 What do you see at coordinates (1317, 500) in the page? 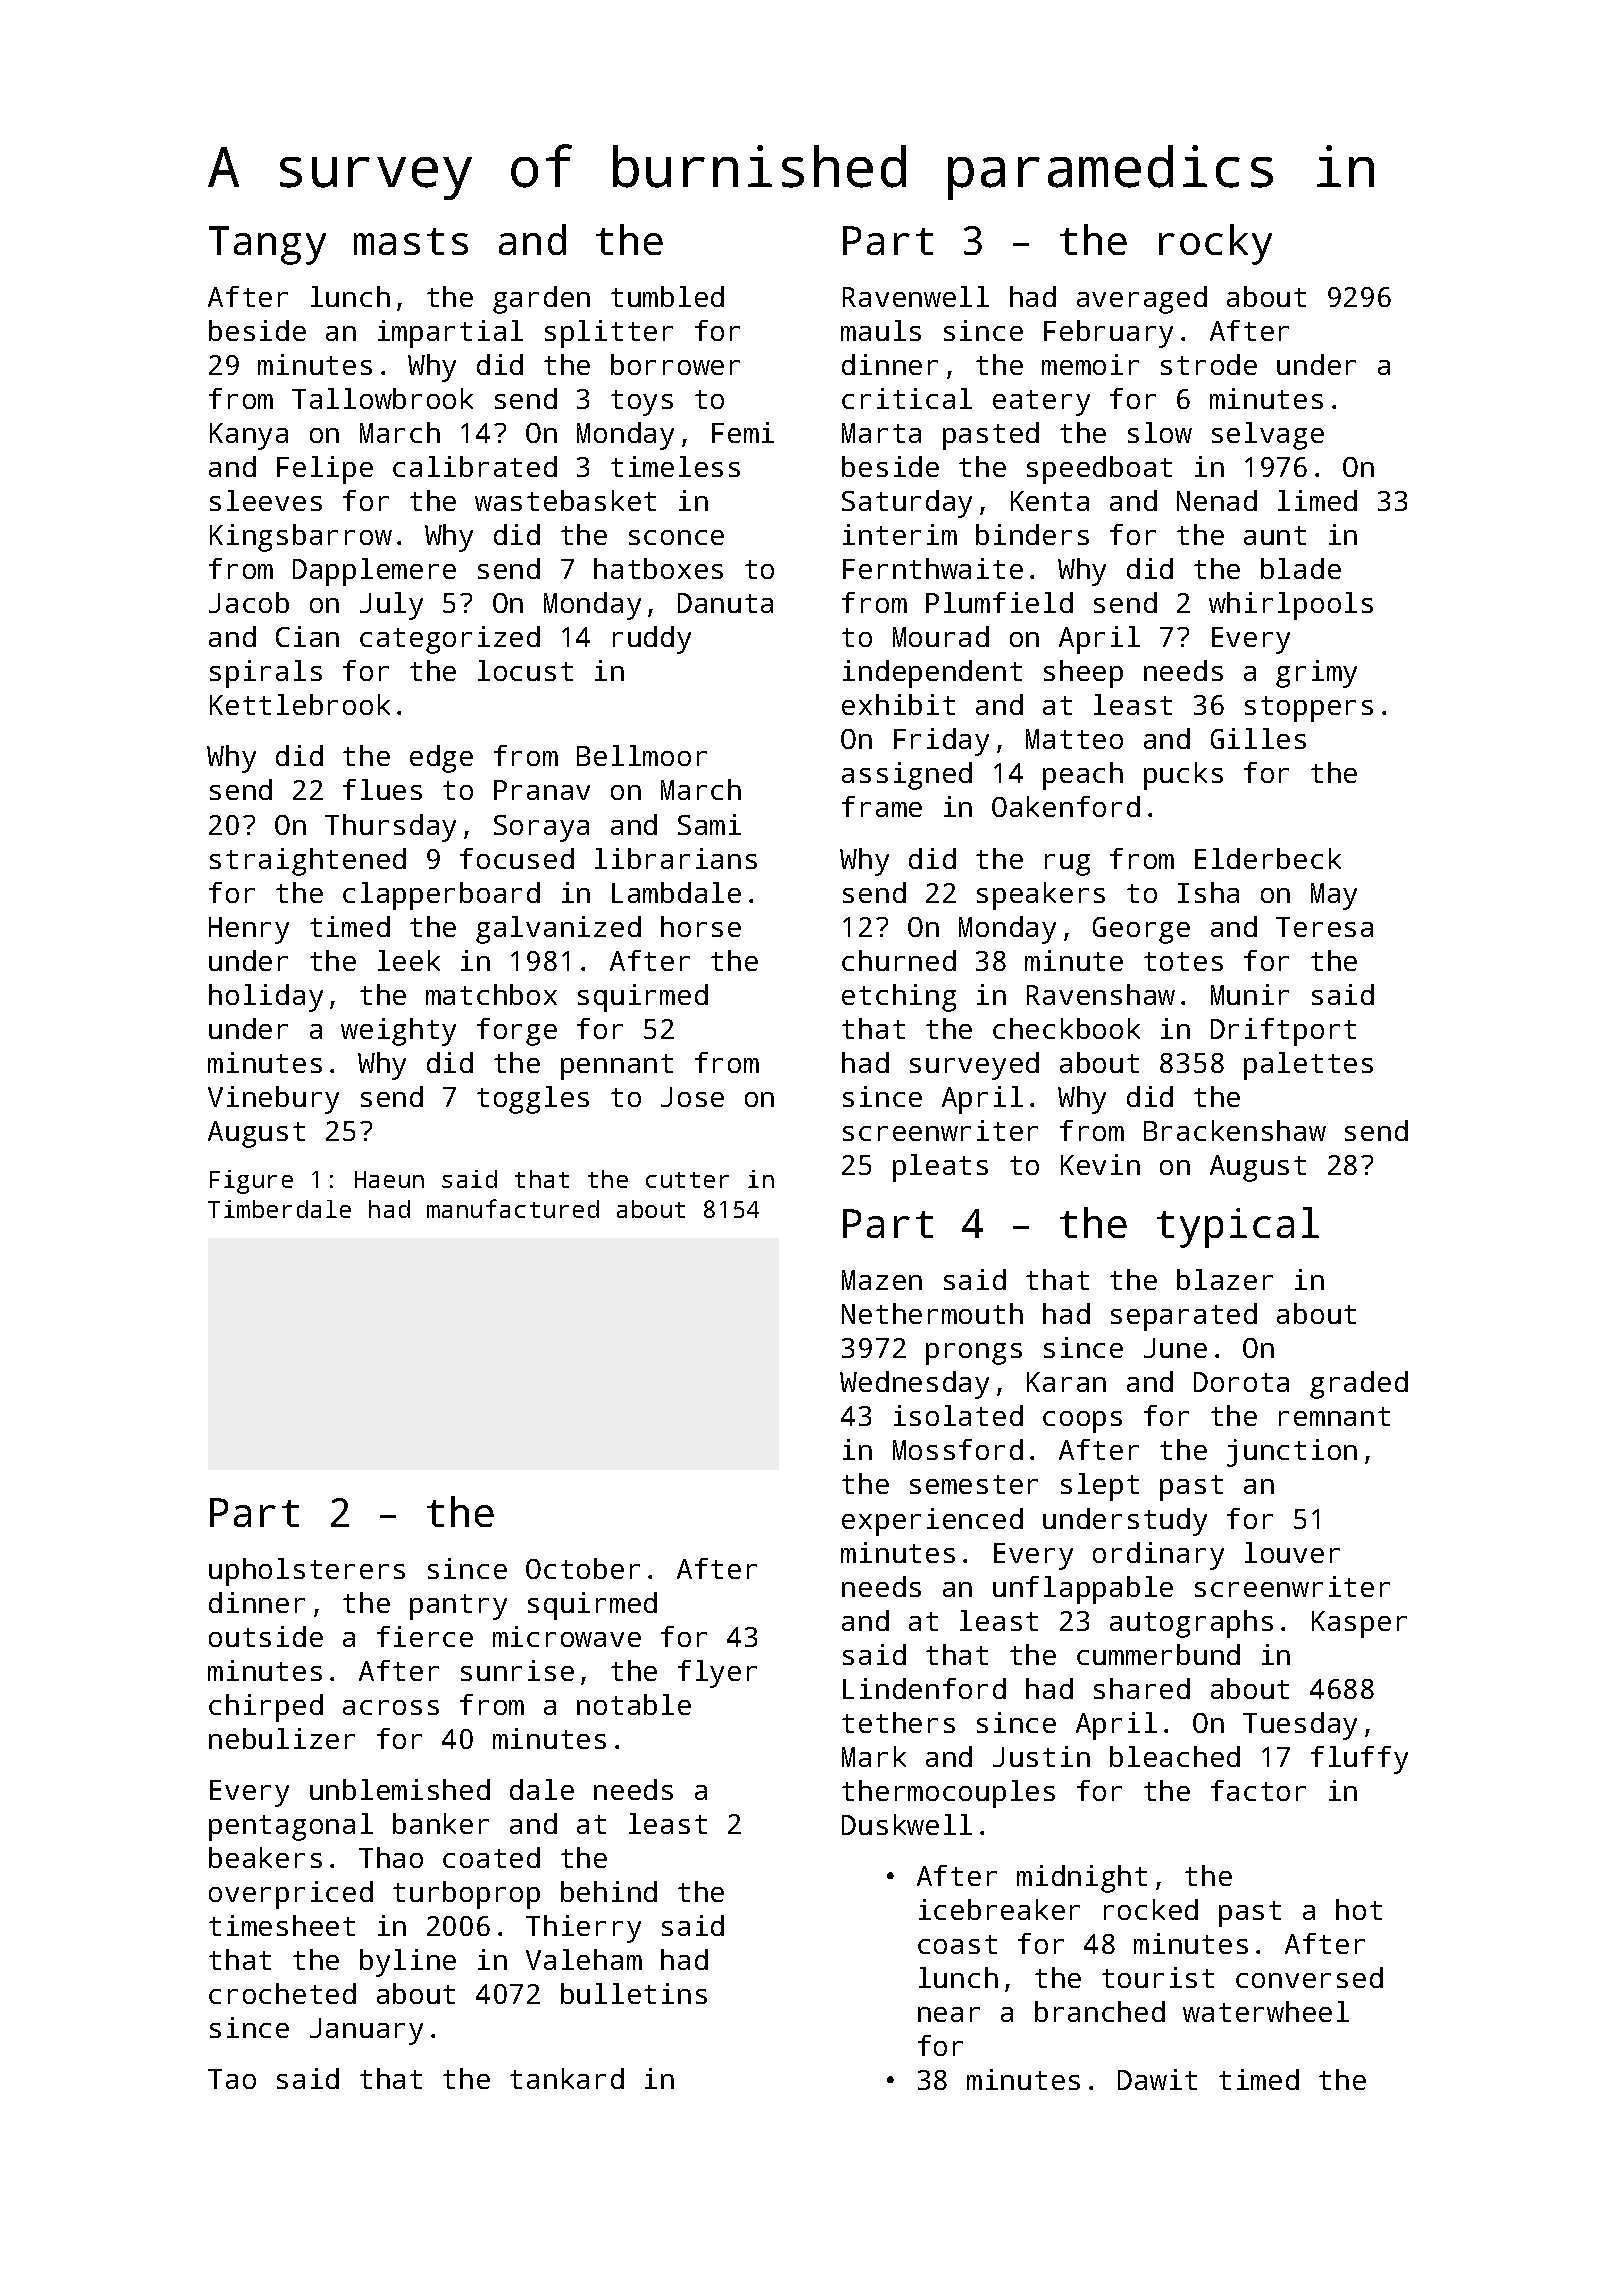
I see `limed` at bounding box center [1317, 500].
